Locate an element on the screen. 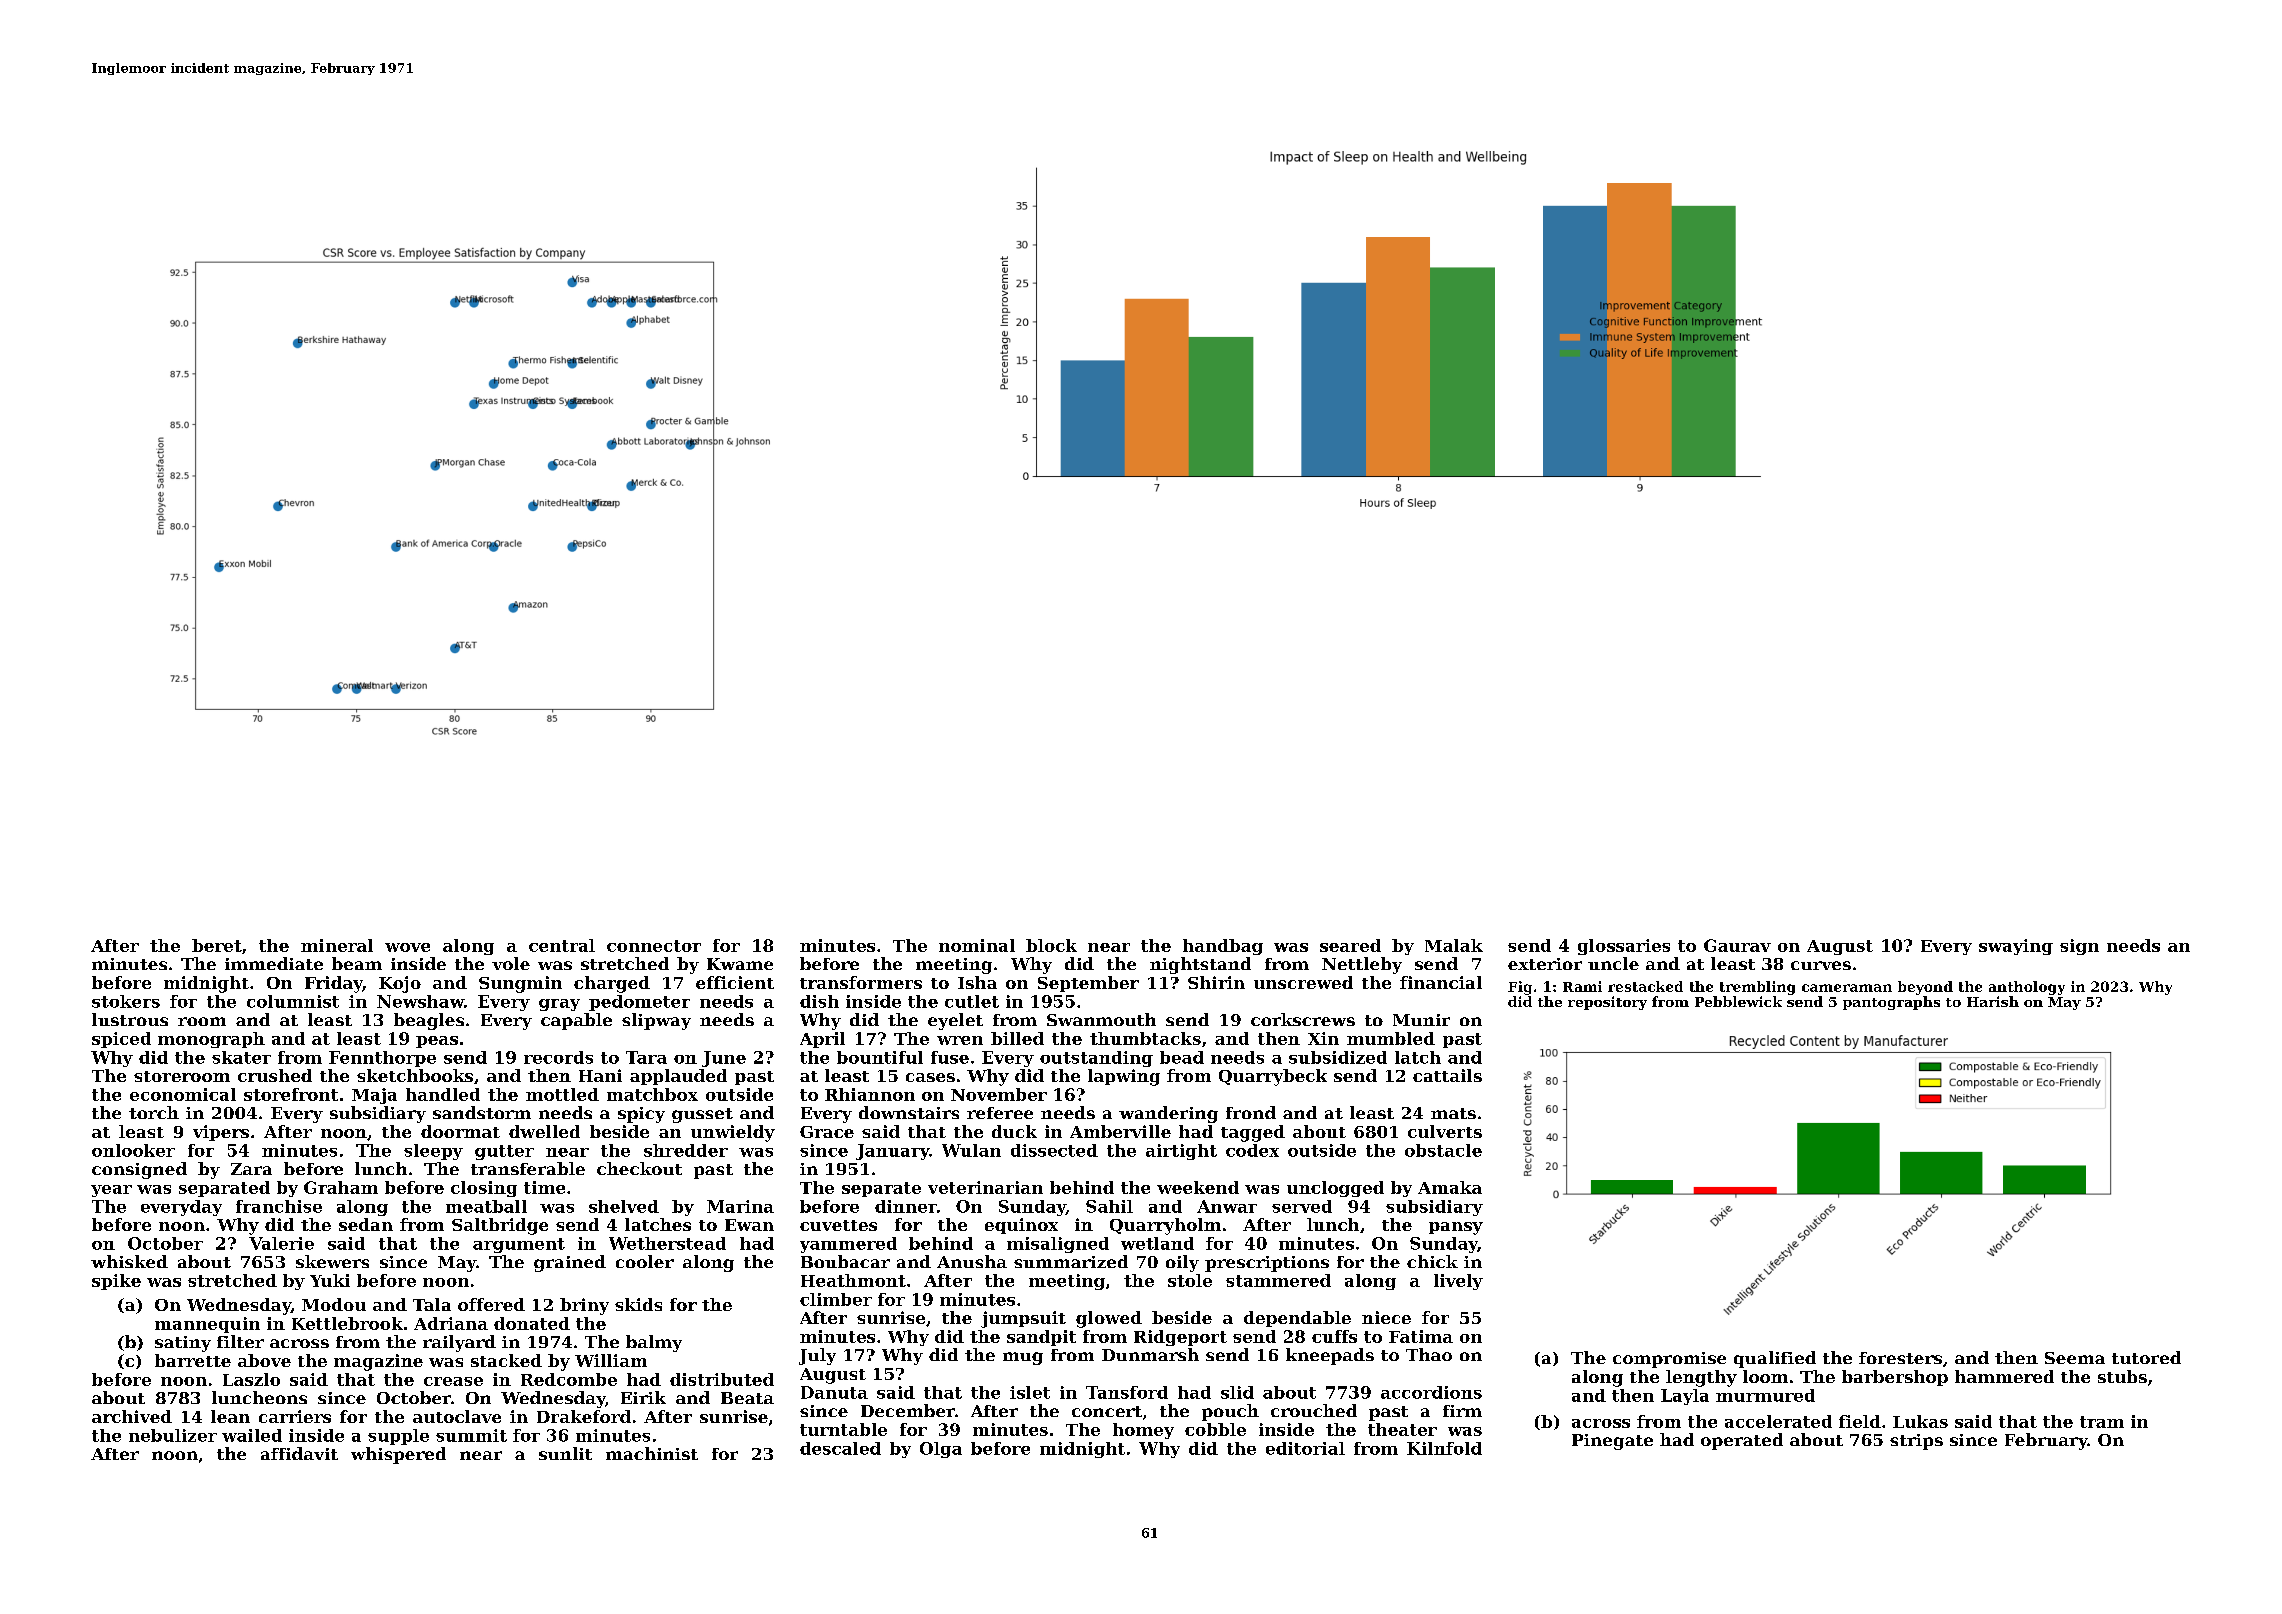 This screenshot has height=1614, width=2282. Graham is located at coordinates (341, 1187).
